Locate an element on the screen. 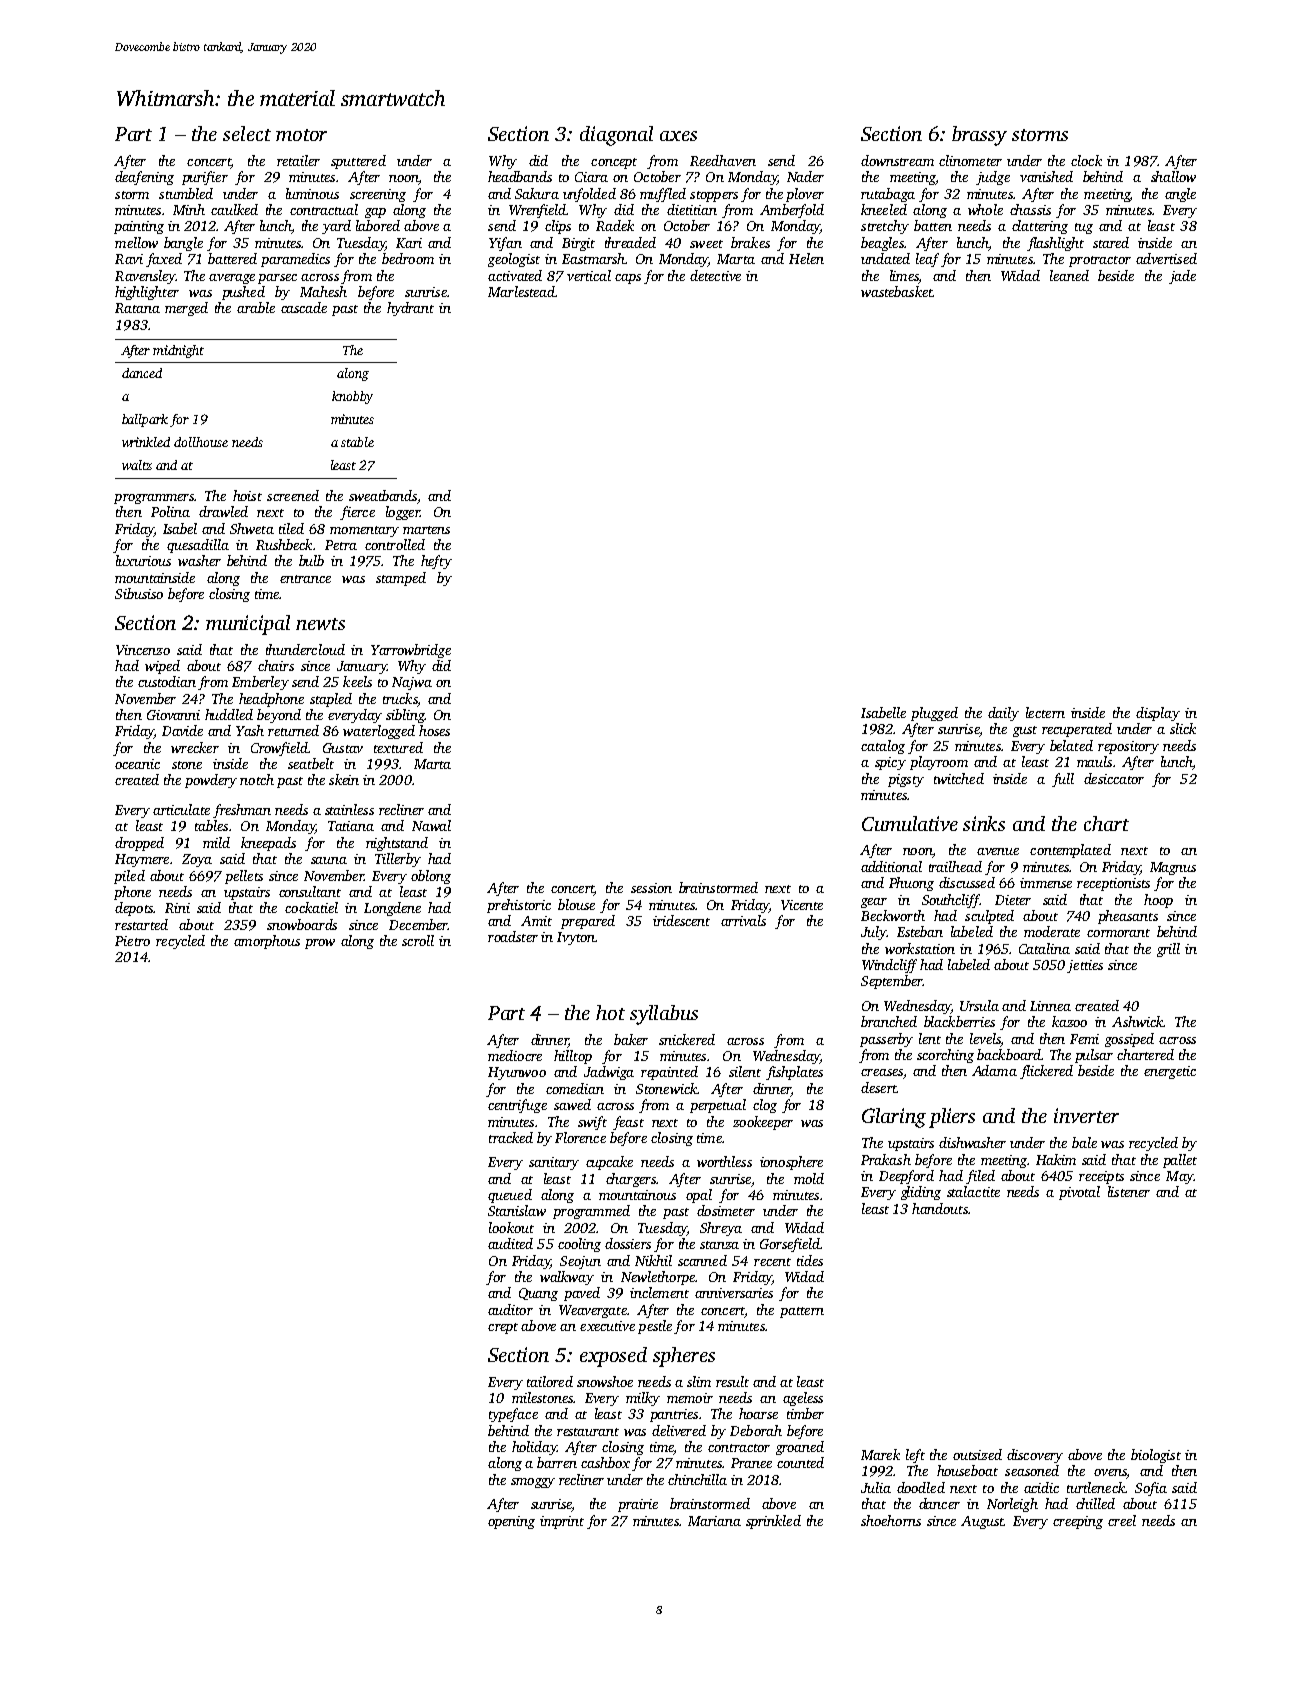 The height and width of the screenshot is (1698, 1312). lectern is located at coordinates (1045, 712).
